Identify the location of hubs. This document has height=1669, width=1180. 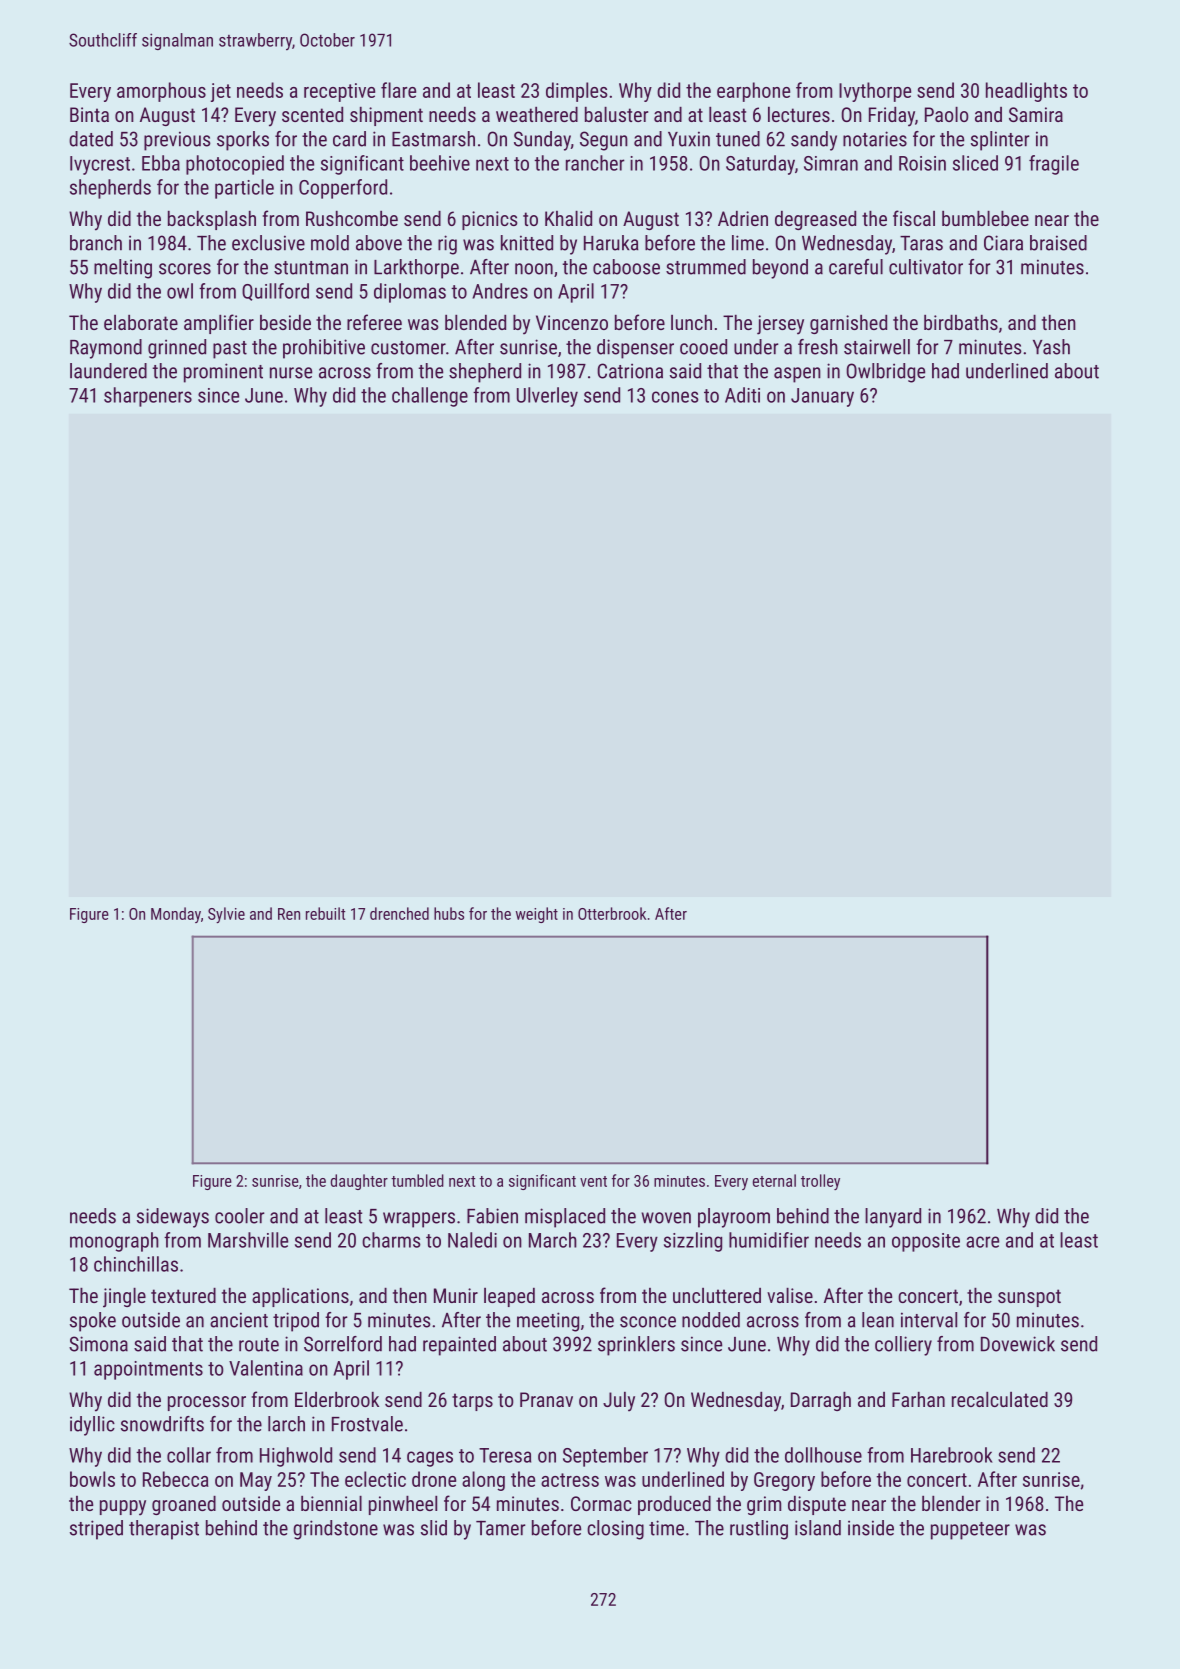
(449, 913).
